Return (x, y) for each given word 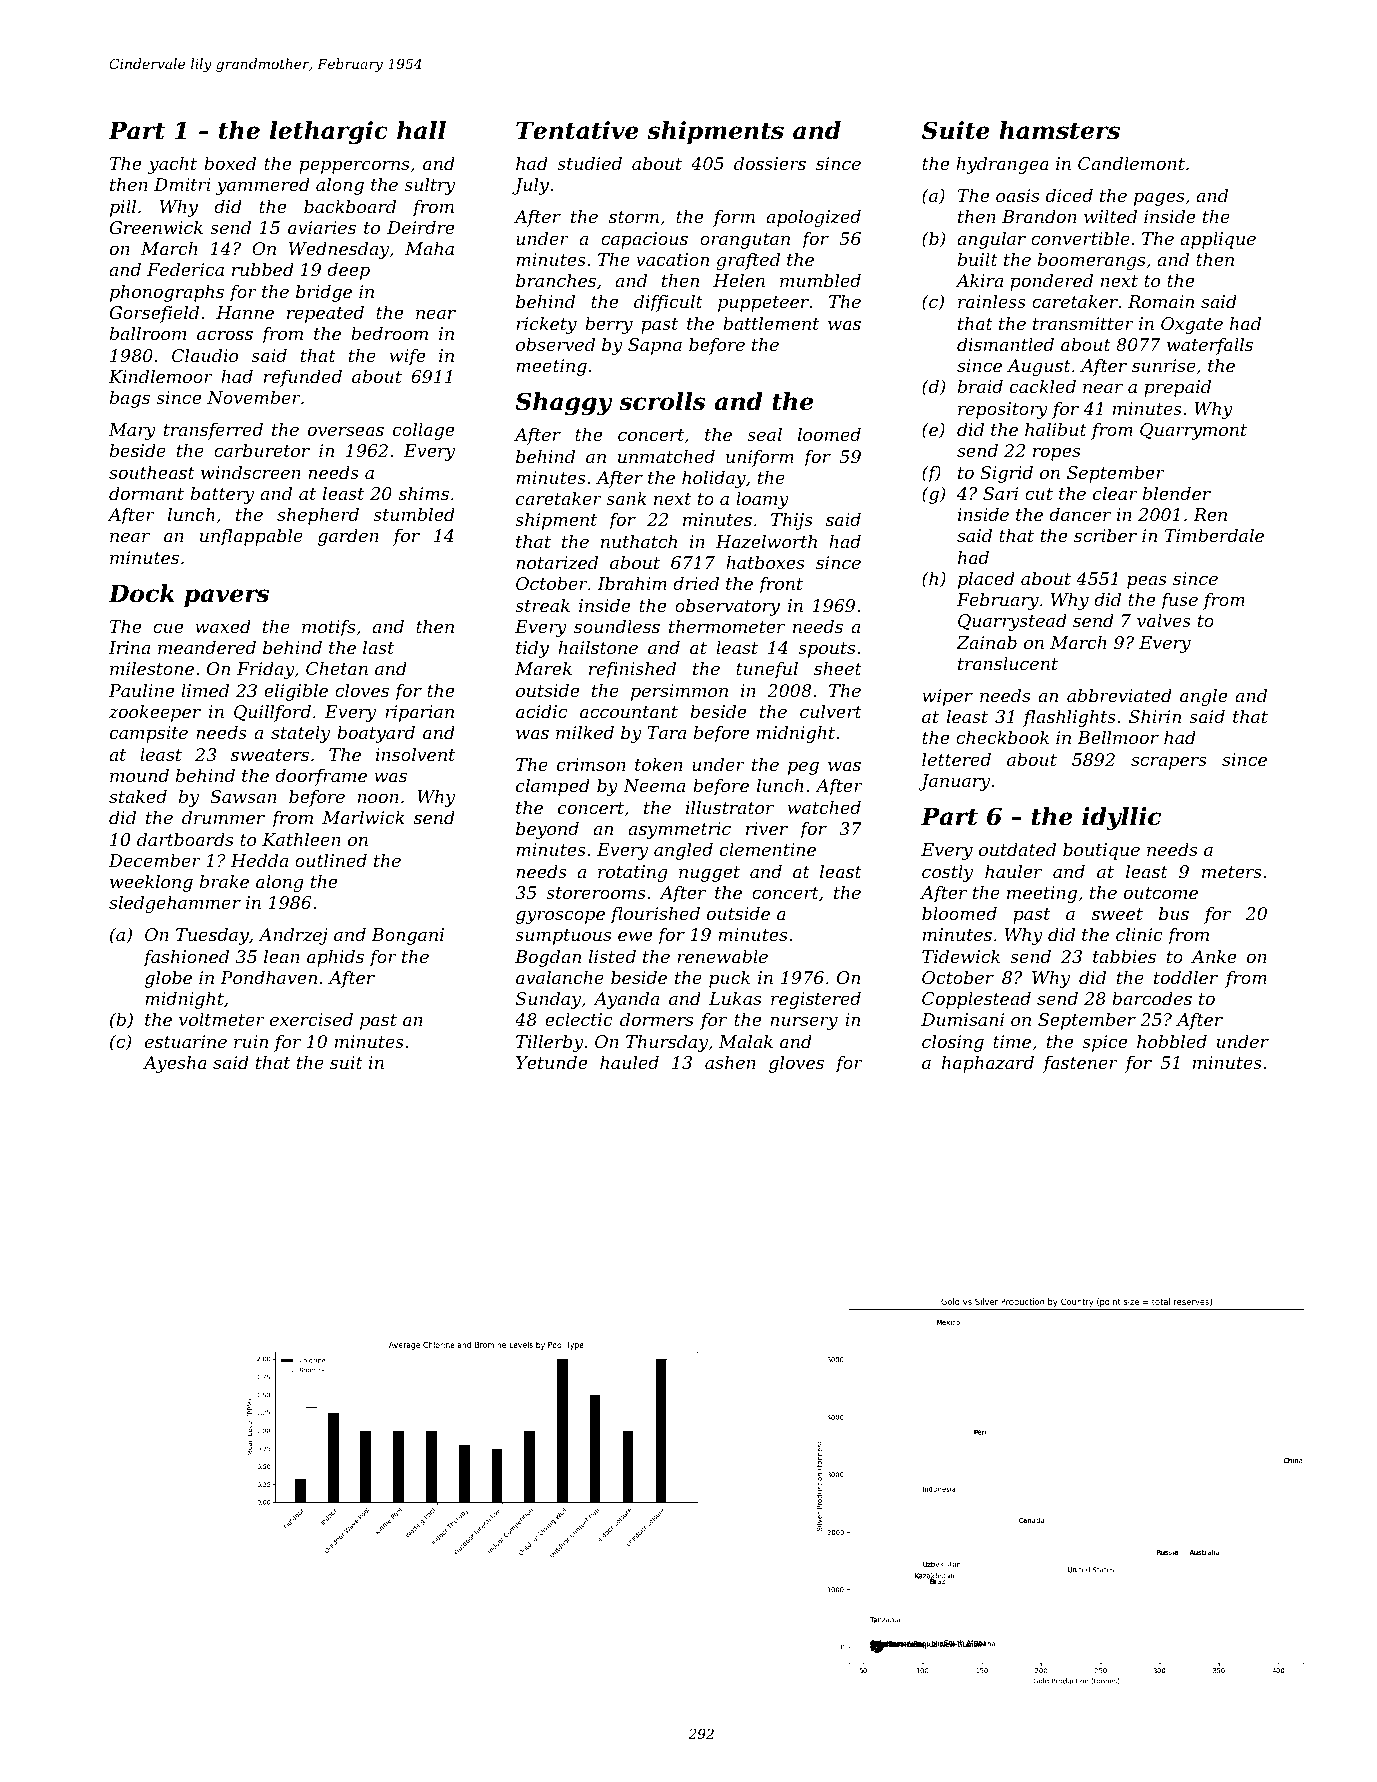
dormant (146, 493)
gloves (796, 1064)
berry (609, 325)
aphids (335, 958)
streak (542, 605)
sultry (429, 186)
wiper (947, 697)
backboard (350, 206)
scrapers (1169, 763)
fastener (1080, 1064)
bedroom (389, 333)
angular (991, 240)
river (767, 828)
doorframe (321, 777)
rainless (992, 301)
